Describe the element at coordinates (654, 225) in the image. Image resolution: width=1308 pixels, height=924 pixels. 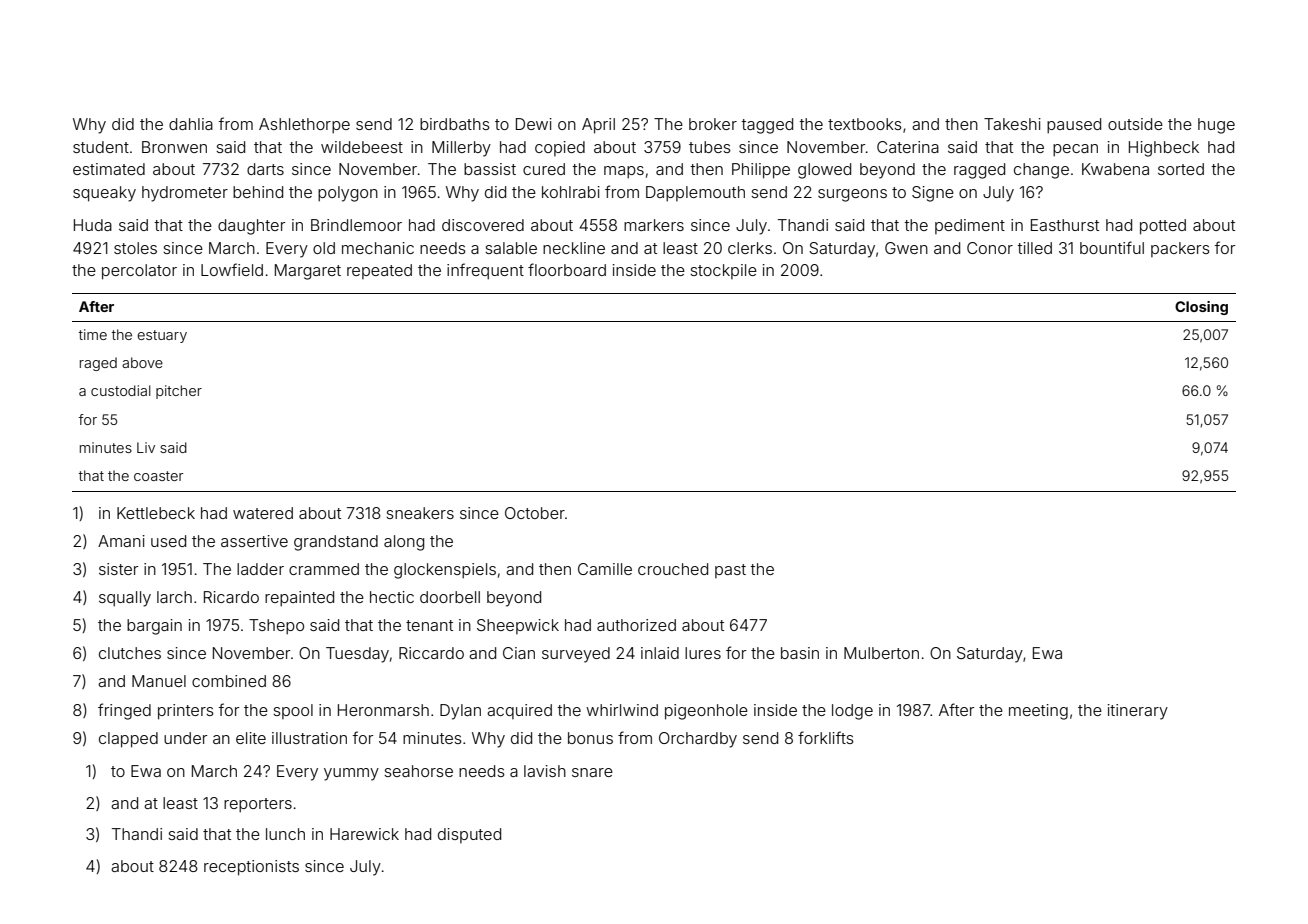
I see `markers` at that location.
